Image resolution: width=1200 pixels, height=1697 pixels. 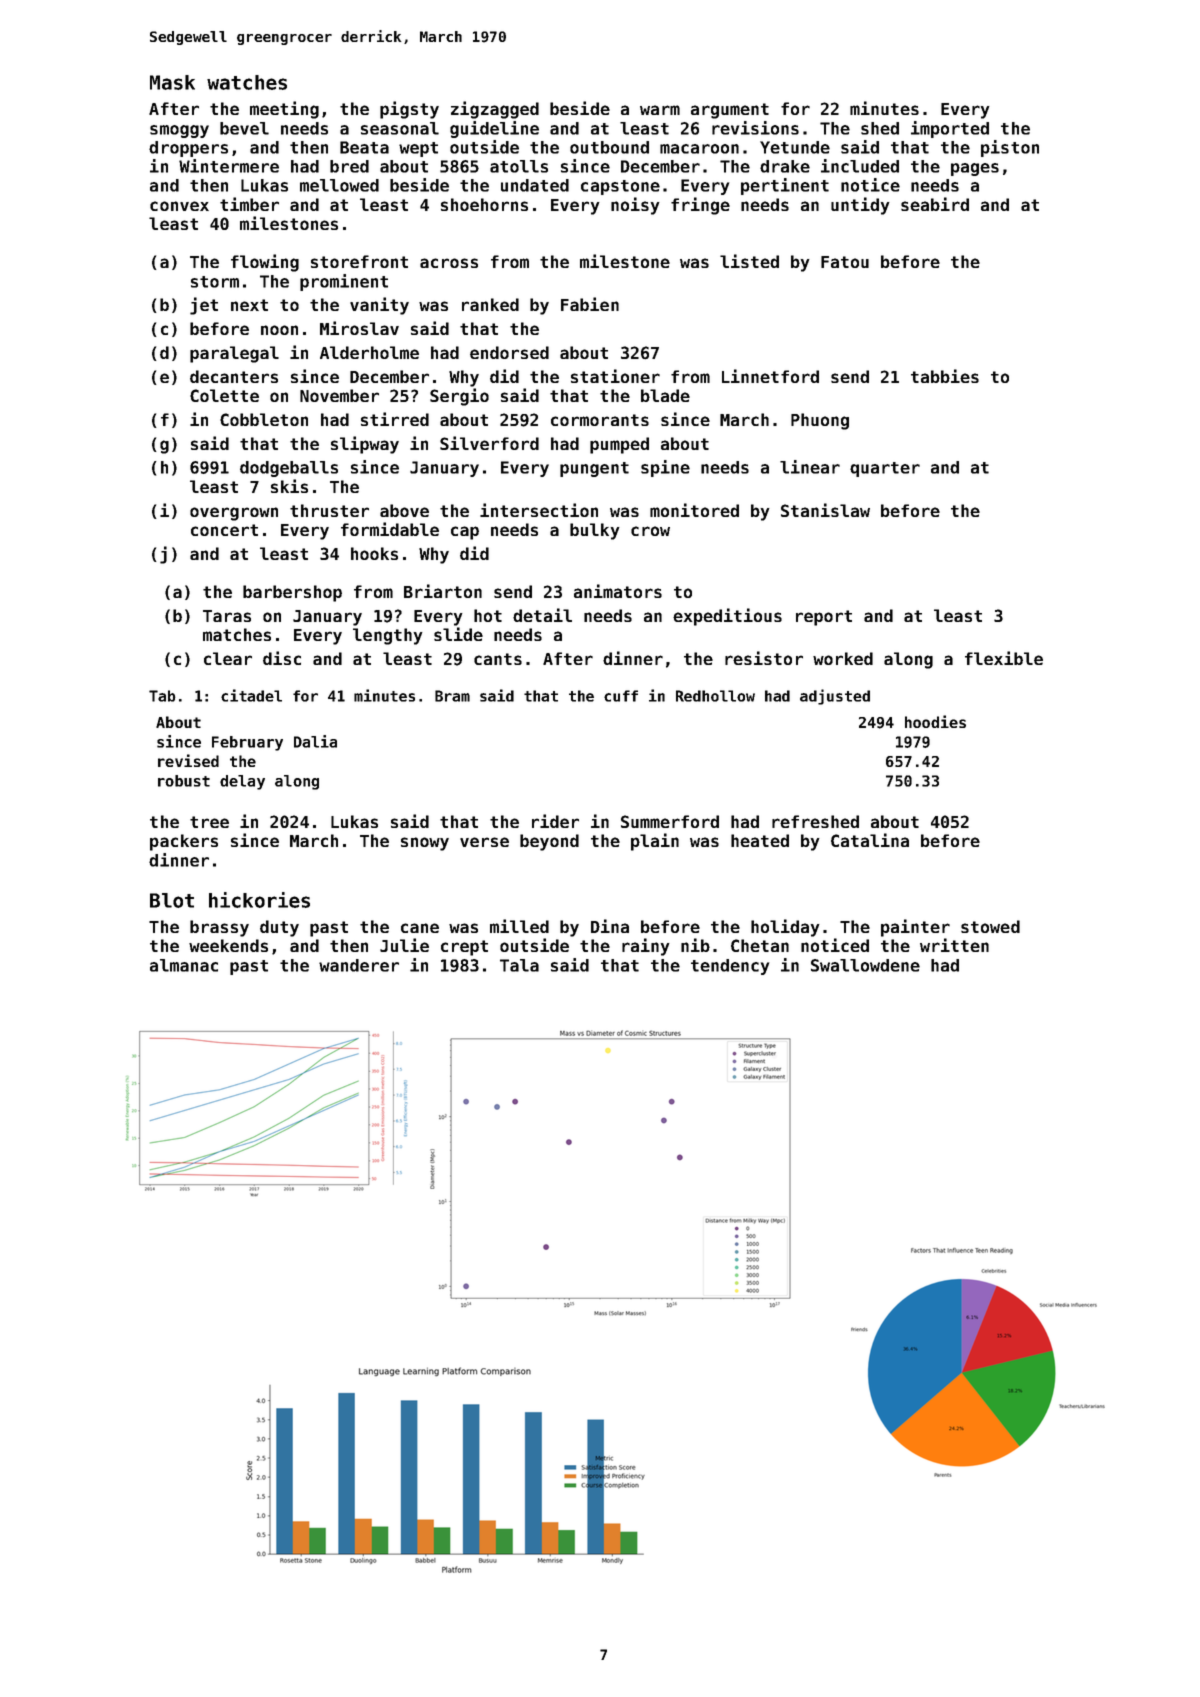 I want to click on revised, so click(x=188, y=760).
